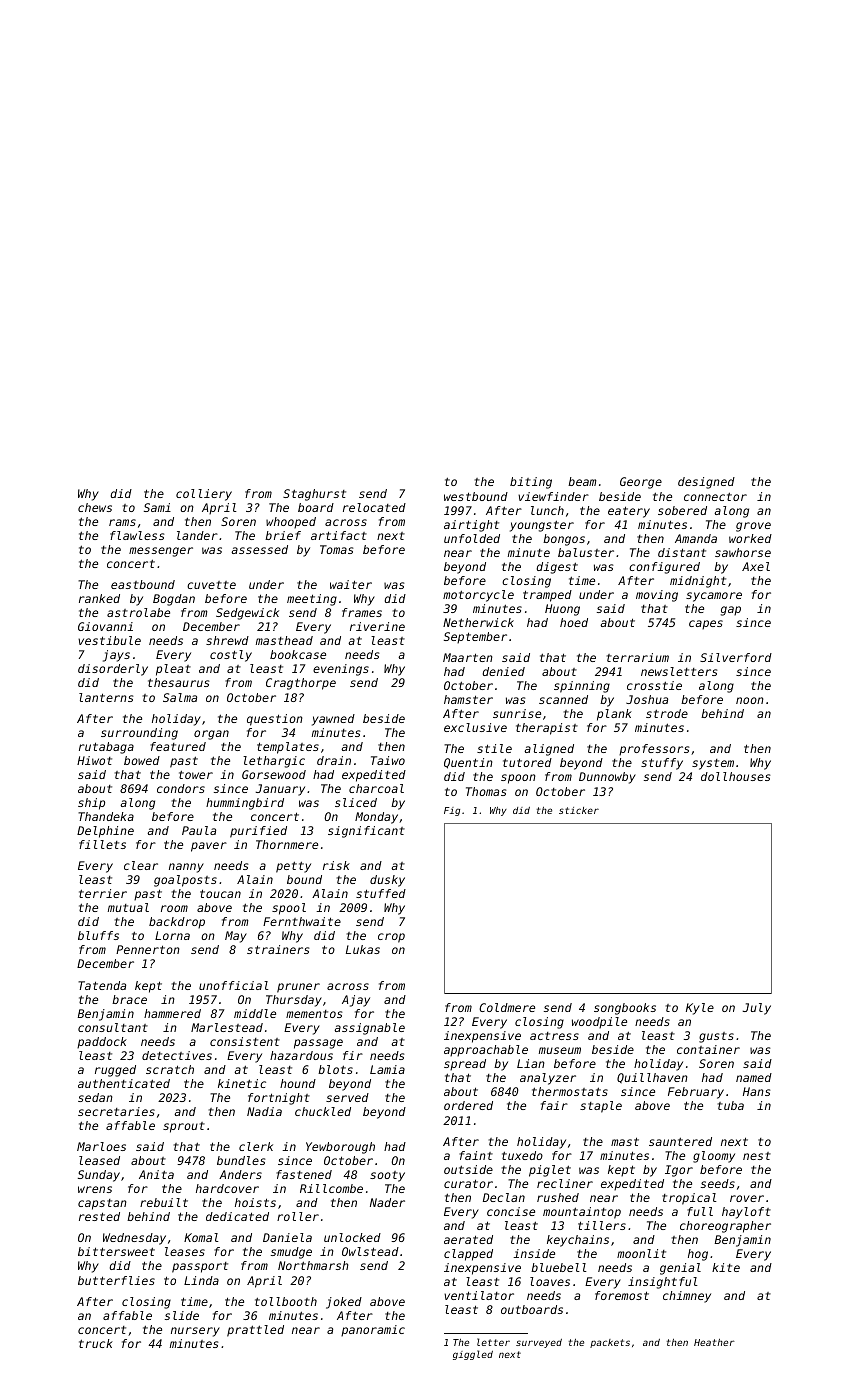 Image resolution: width=849 pixels, height=1400 pixels. I want to click on George, so click(641, 483).
